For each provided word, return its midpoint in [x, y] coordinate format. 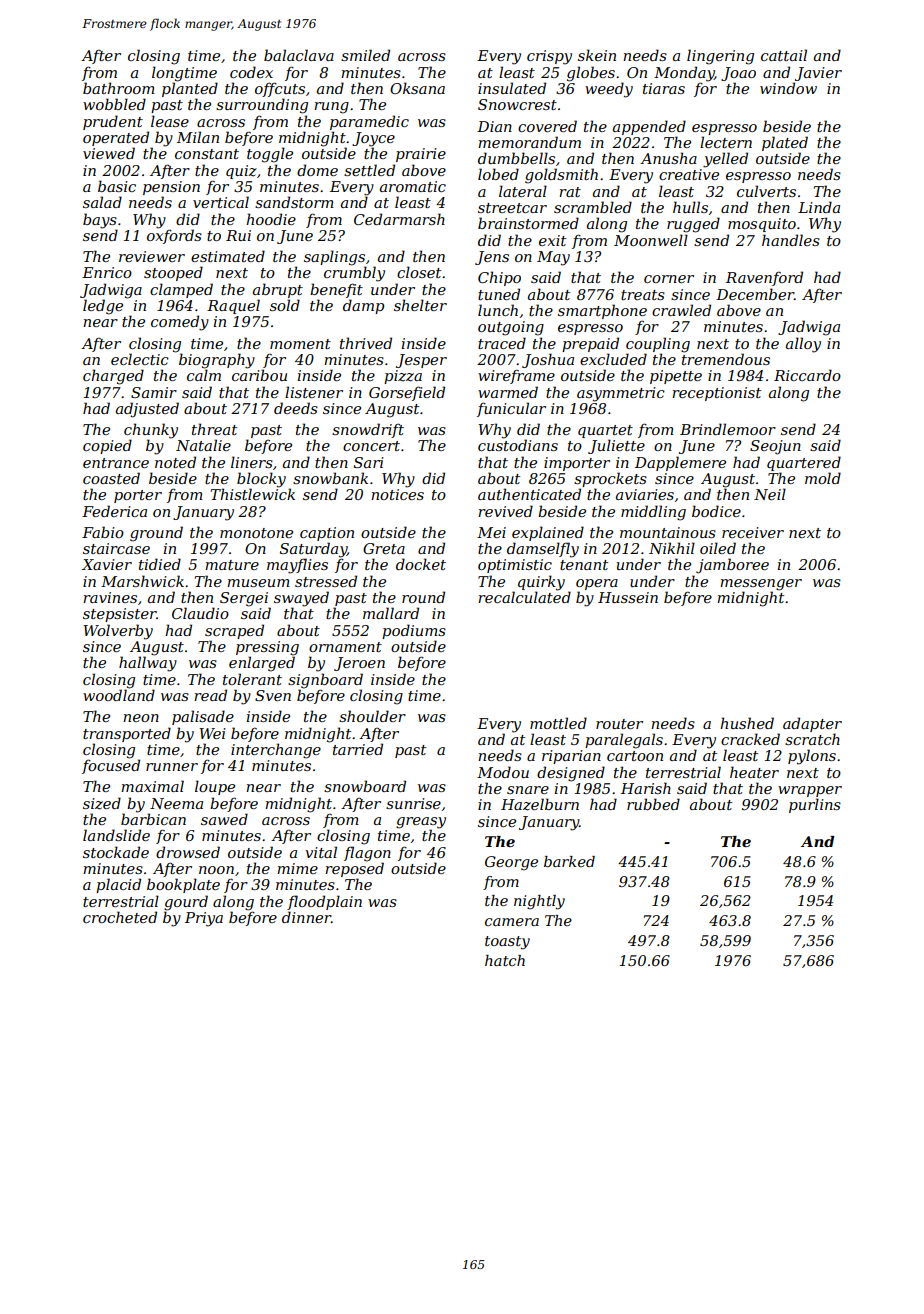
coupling [658, 345]
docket [421, 564]
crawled [681, 310]
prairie [421, 155]
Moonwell [651, 240]
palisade [203, 717]
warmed [508, 392]
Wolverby [118, 632]
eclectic [140, 359]
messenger [761, 585]
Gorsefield [407, 393]
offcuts [280, 89]
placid [118, 885]
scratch [812, 739]
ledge [103, 307]
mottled [558, 723]
